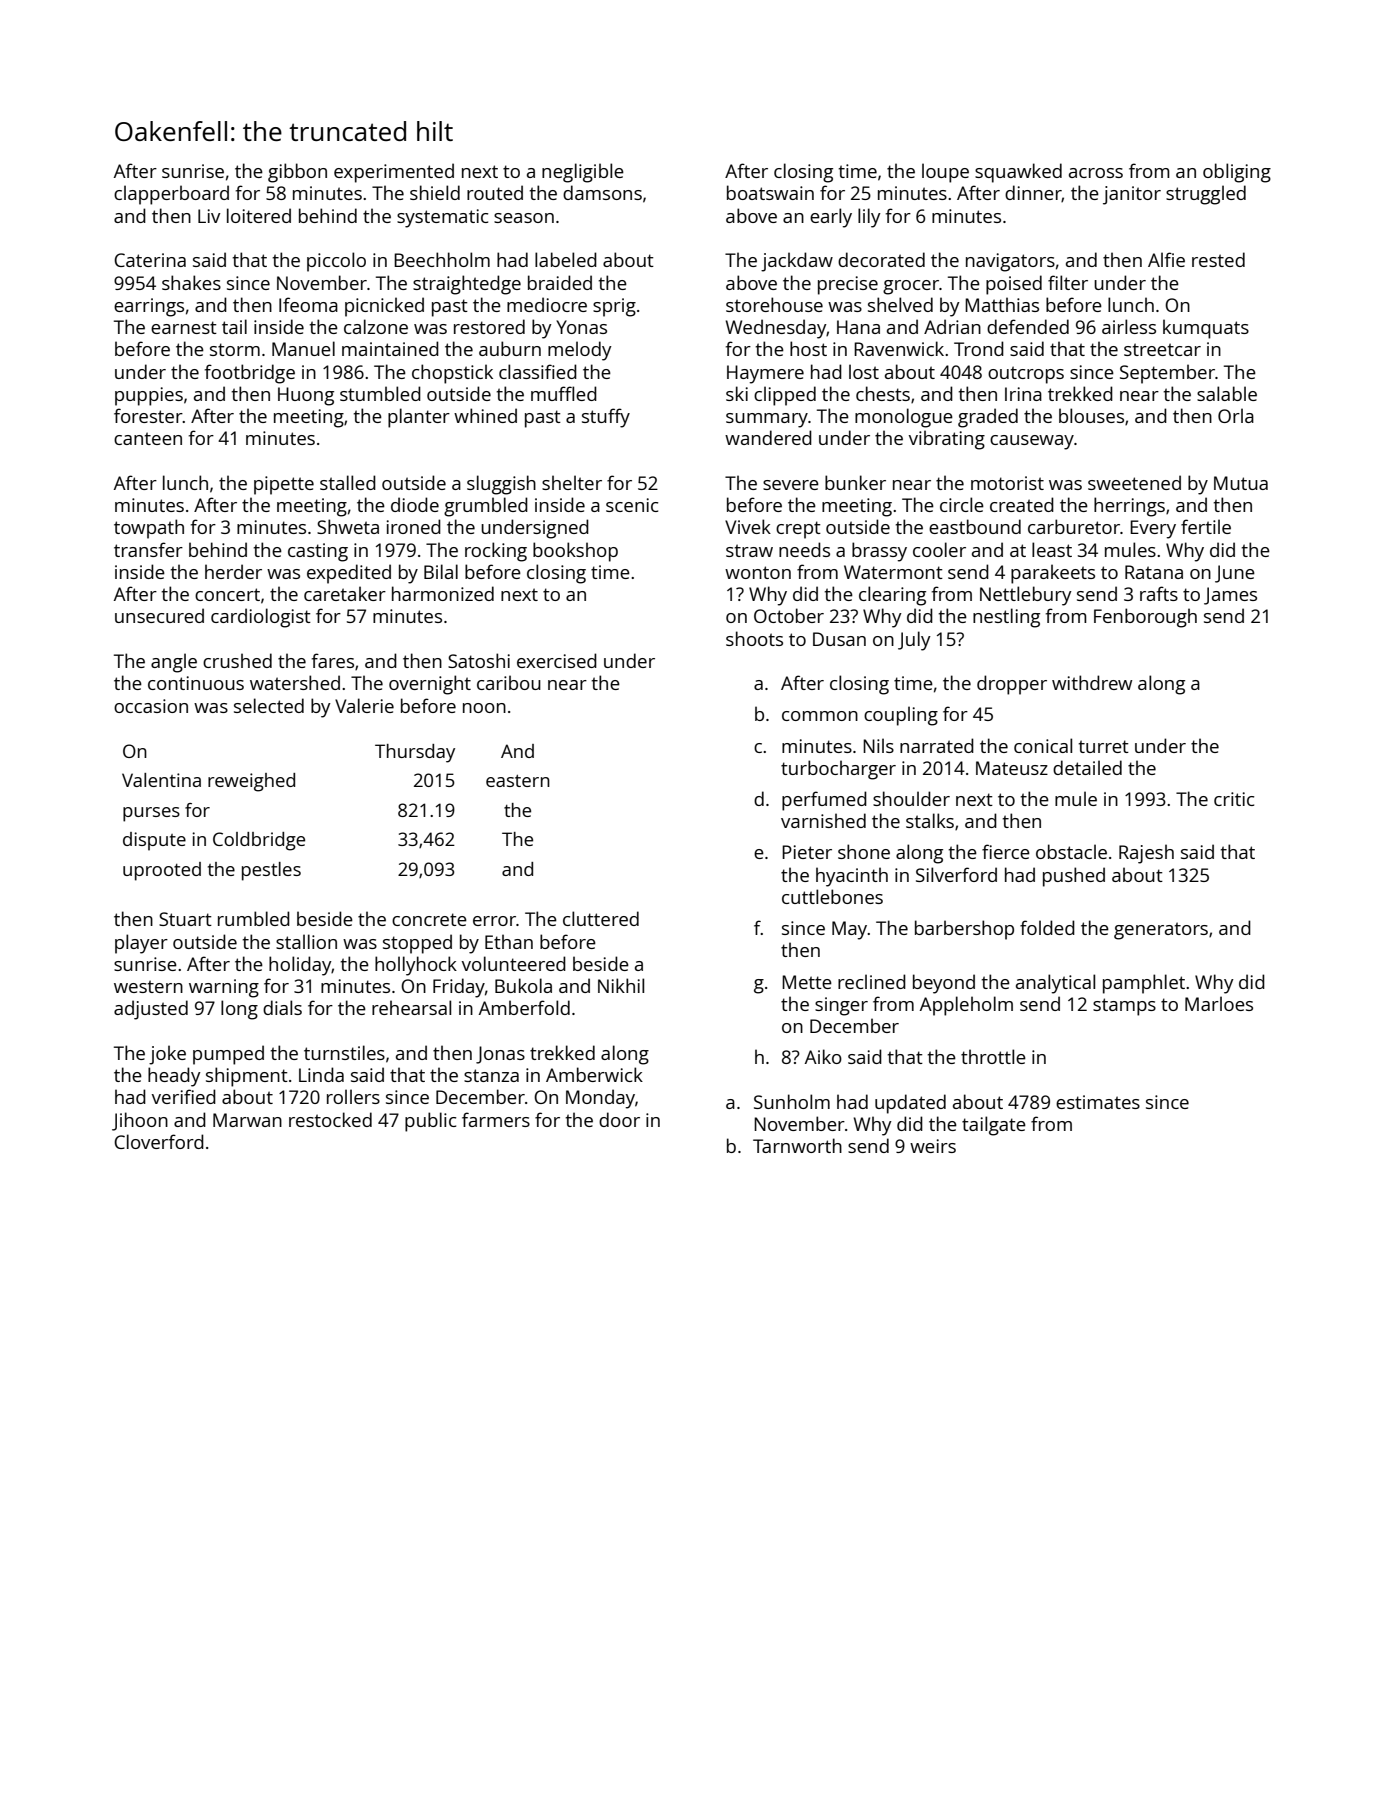 This screenshot has height=1796, width=1388. What do you see at coordinates (770, 192) in the screenshot?
I see `boatswain` at bounding box center [770, 192].
